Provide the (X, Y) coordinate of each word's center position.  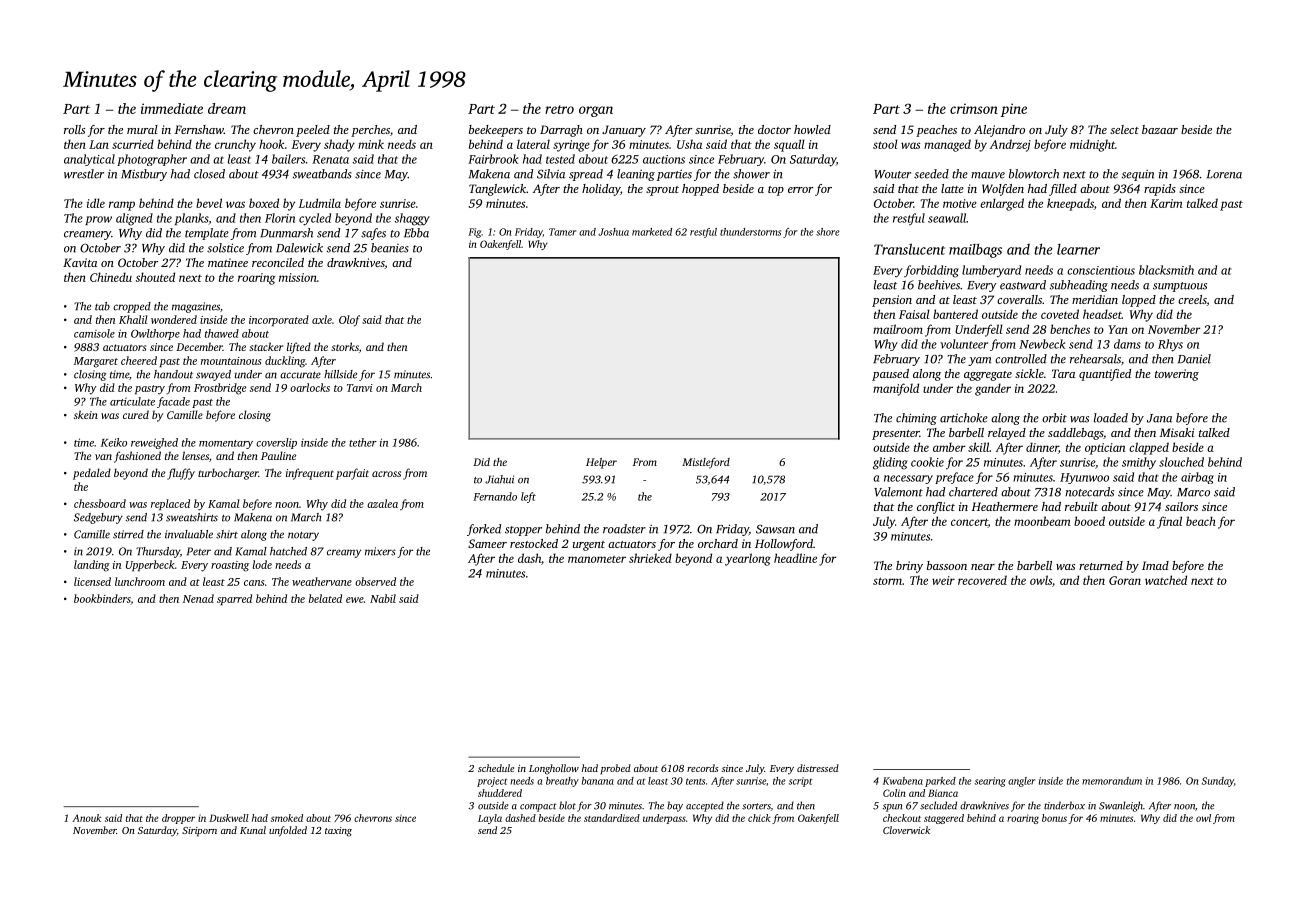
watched (1166, 580)
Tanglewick (497, 190)
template (207, 234)
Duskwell (229, 818)
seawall (947, 218)
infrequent (310, 474)
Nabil (383, 598)
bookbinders (102, 598)
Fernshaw (199, 129)
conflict (936, 508)
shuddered (500, 793)
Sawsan (775, 529)
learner (1078, 249)
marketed (652, 232)
